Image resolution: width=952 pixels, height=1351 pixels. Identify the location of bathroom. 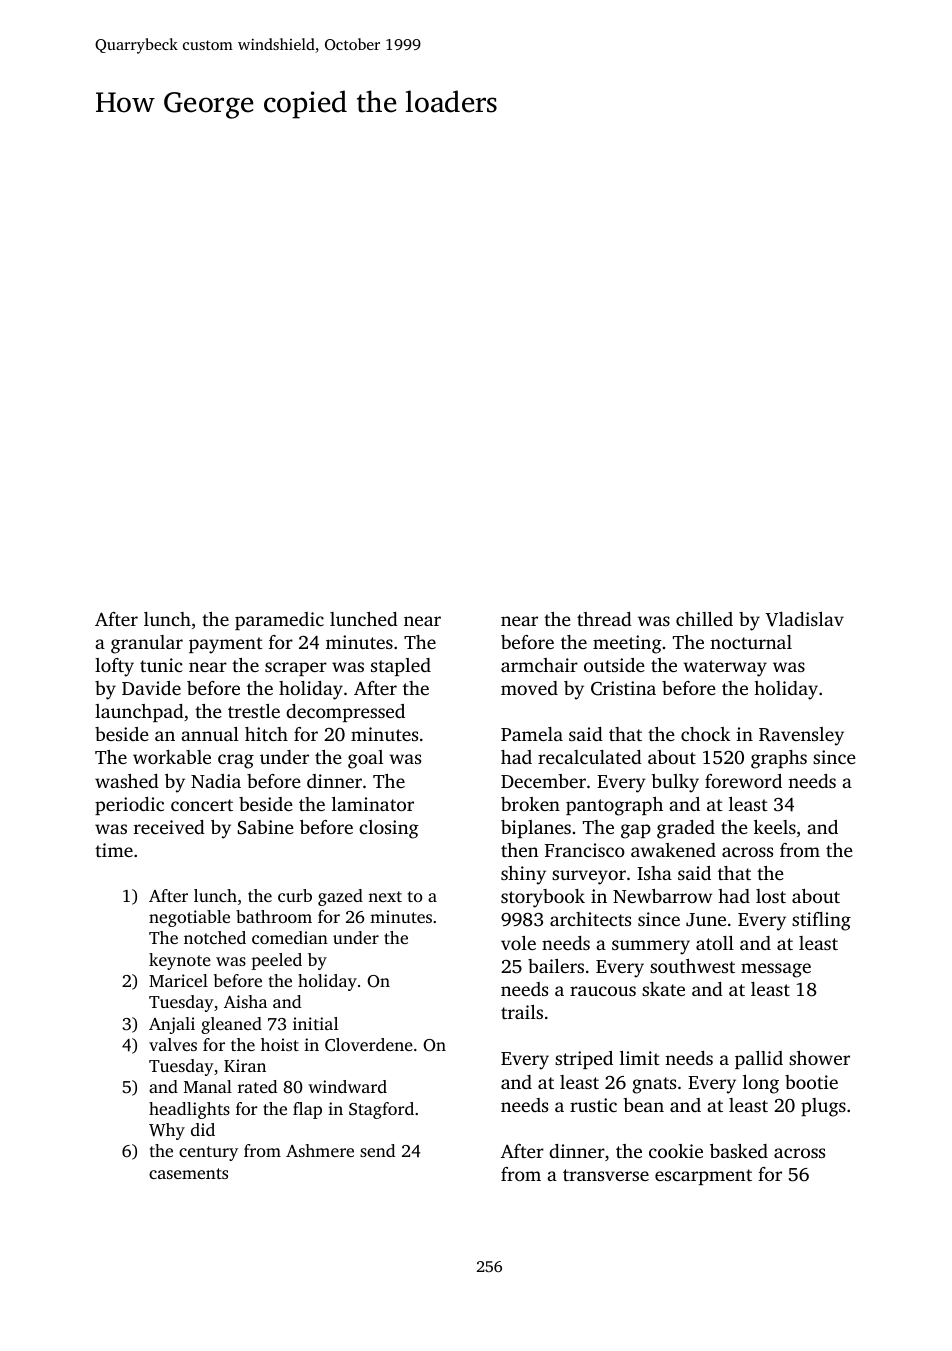
(274, 916).
